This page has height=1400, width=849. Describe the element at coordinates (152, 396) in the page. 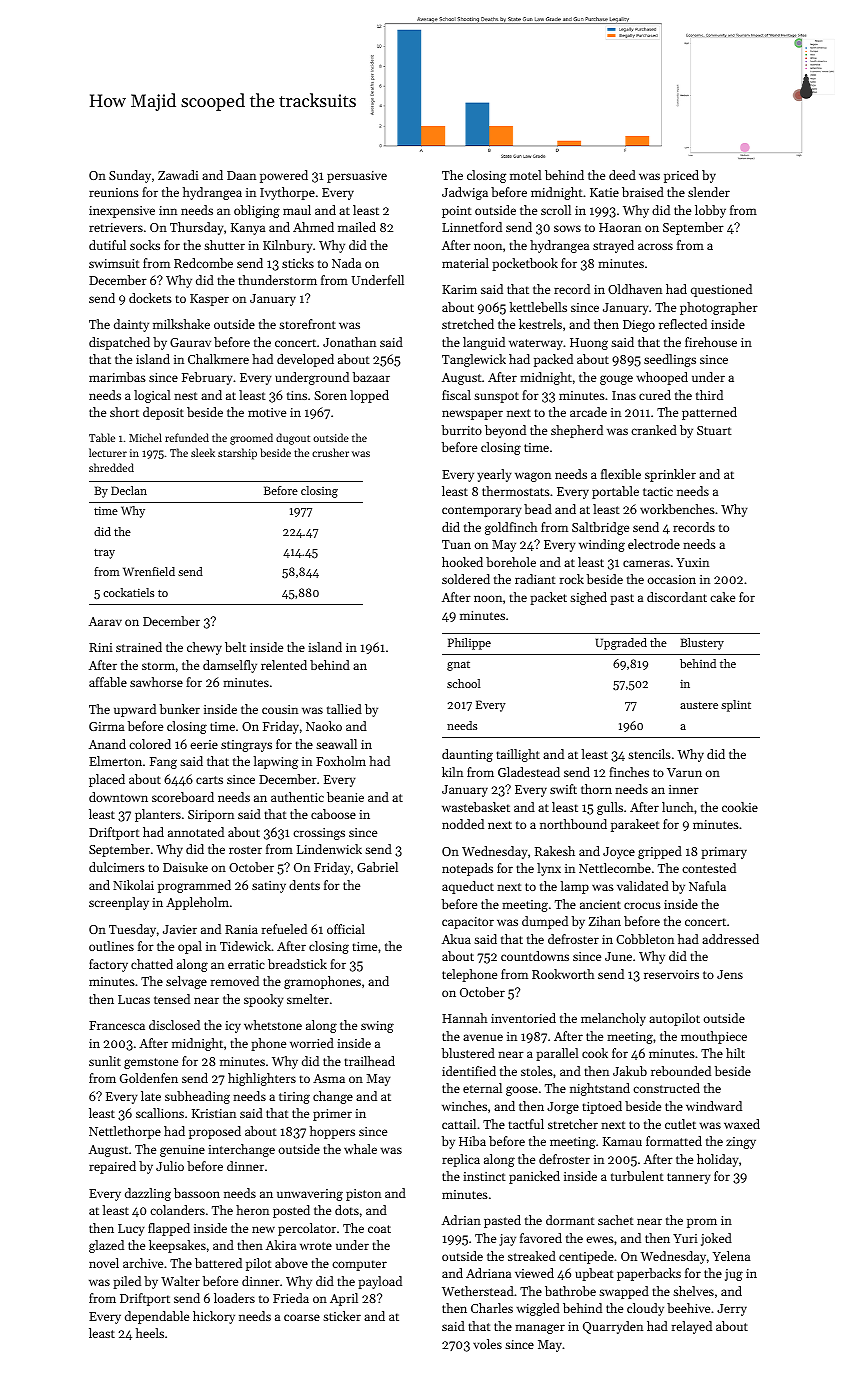

I see `logical` at that location.
